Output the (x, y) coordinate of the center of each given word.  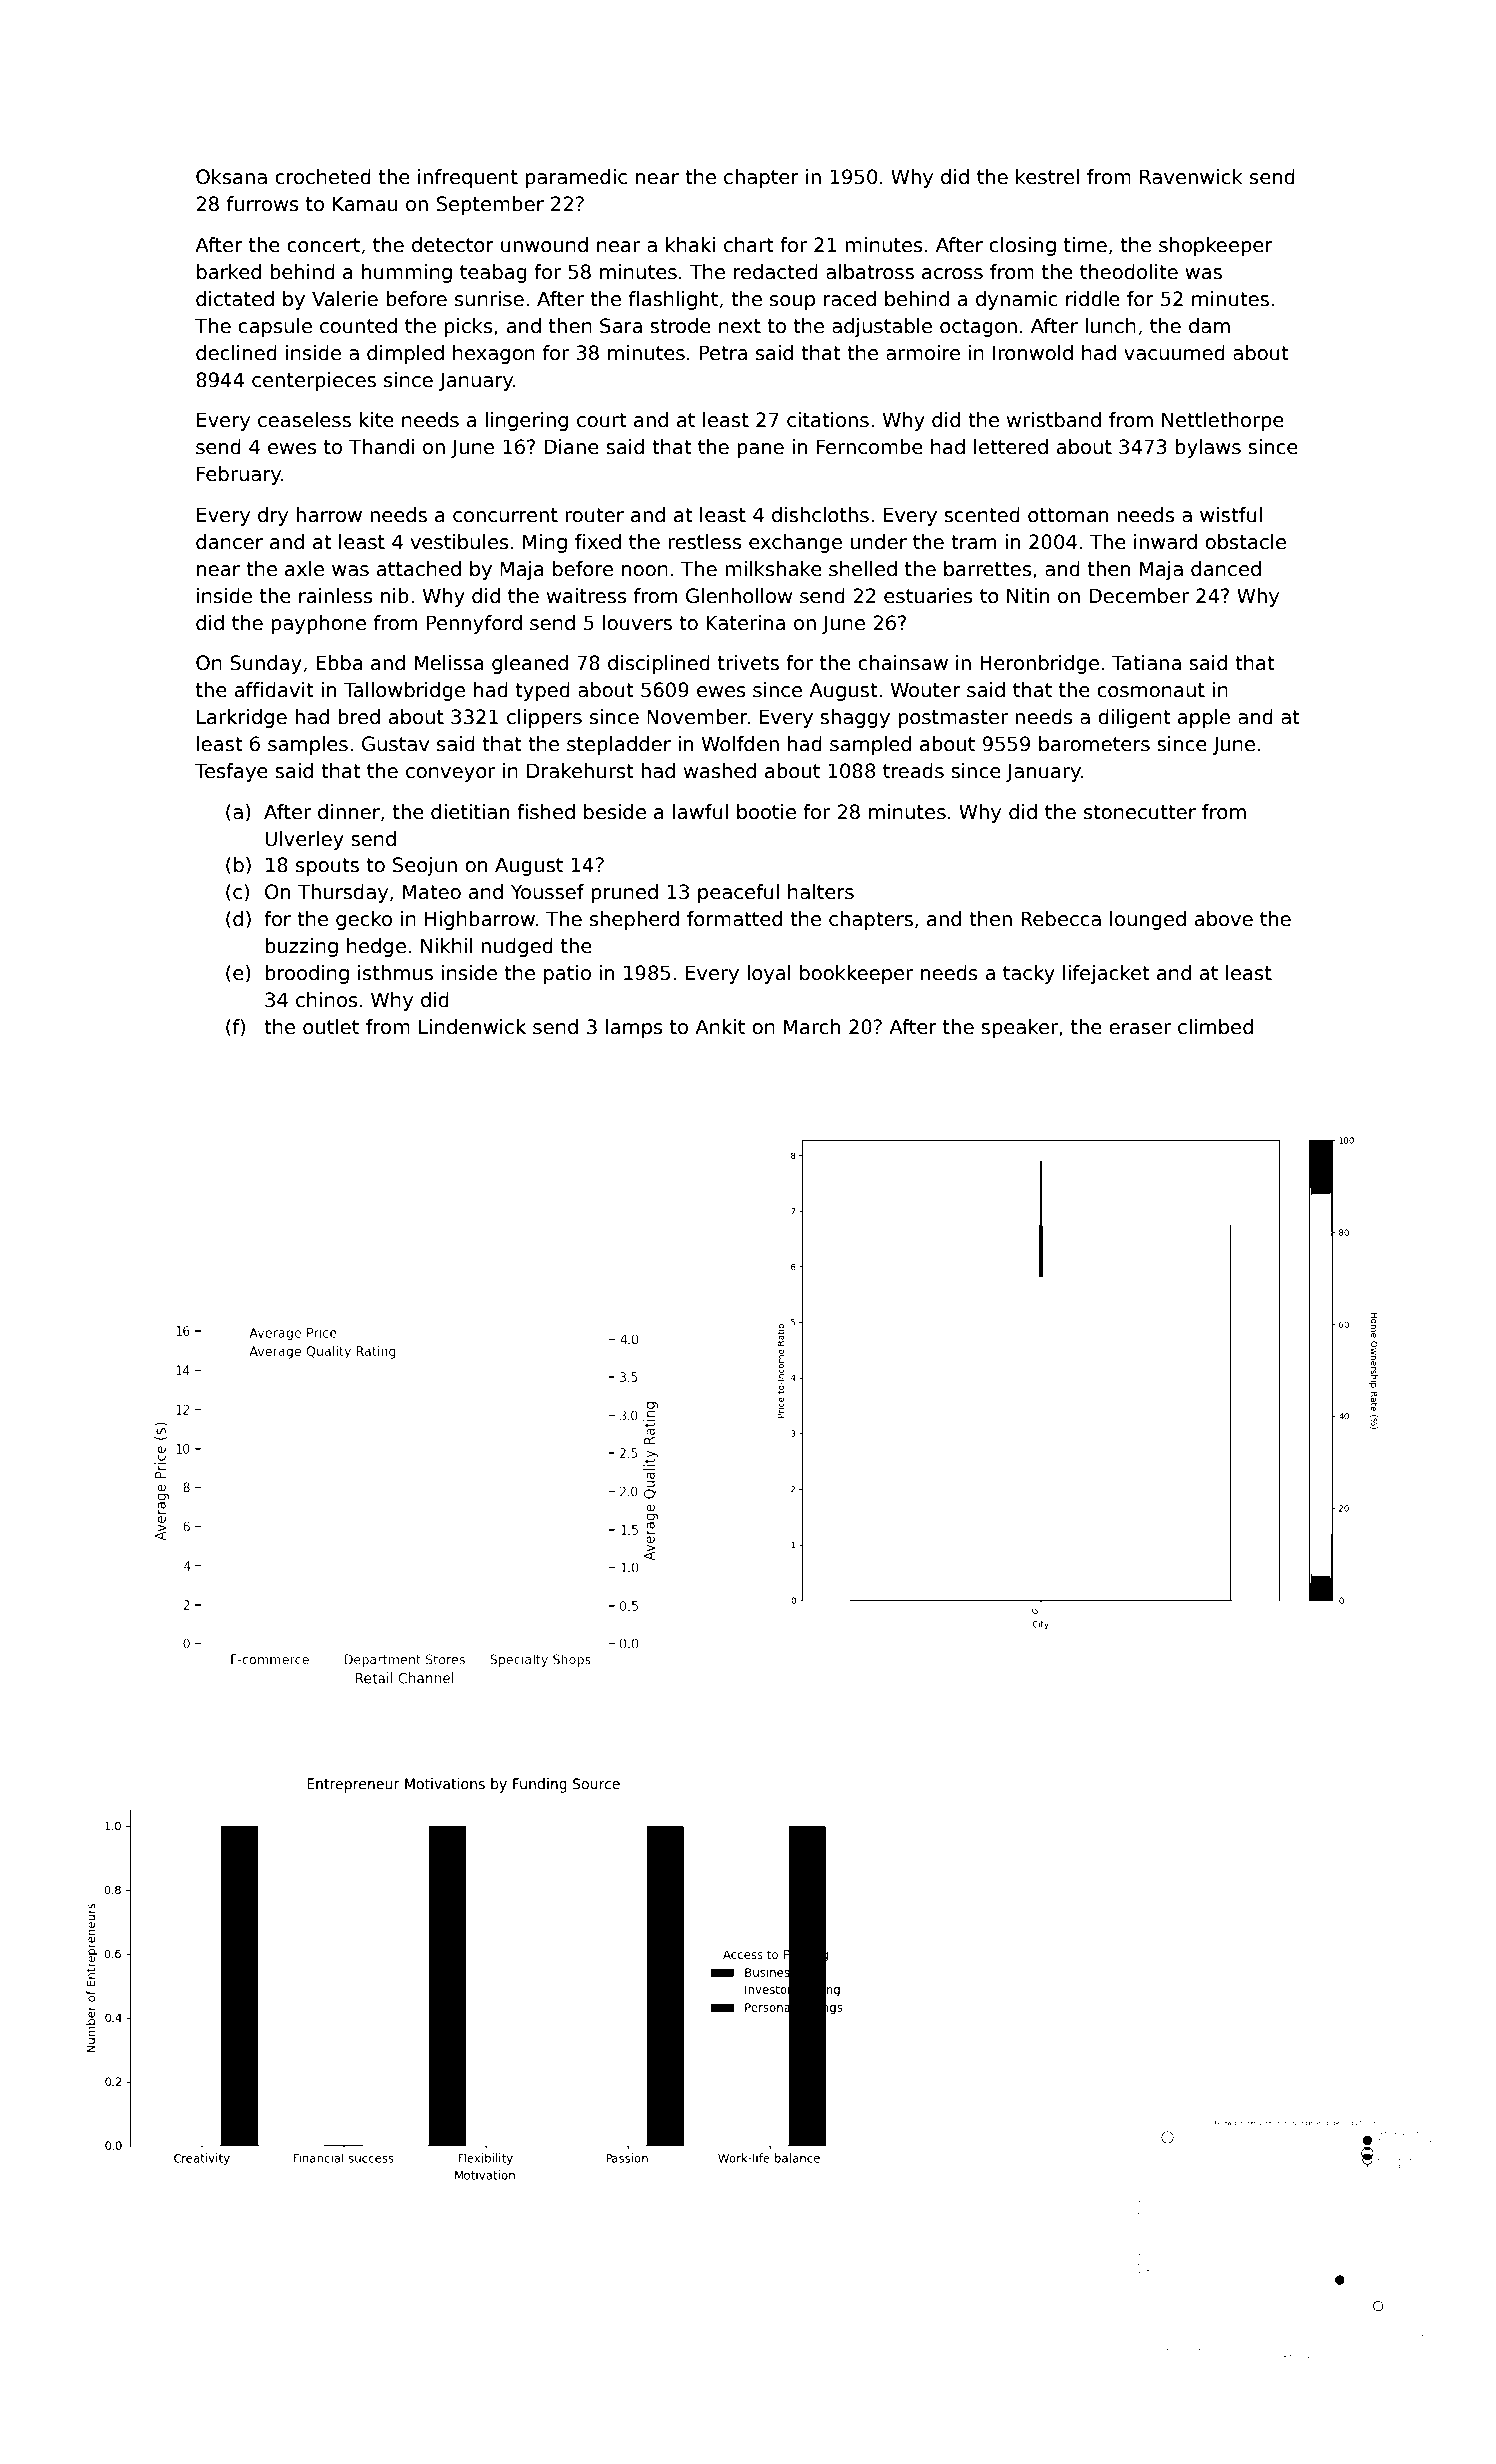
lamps (634, 1028)
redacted (776, 272)
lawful (700, 812)
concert (323, 245)
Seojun (425, 866)
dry (273, 516)
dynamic (1017, 300)
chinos (327, 1000)
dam (1209, 326)
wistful (1231, 515)
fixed (598, 542)
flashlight (673, 300)
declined (236, 353)
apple (1204, 718)
